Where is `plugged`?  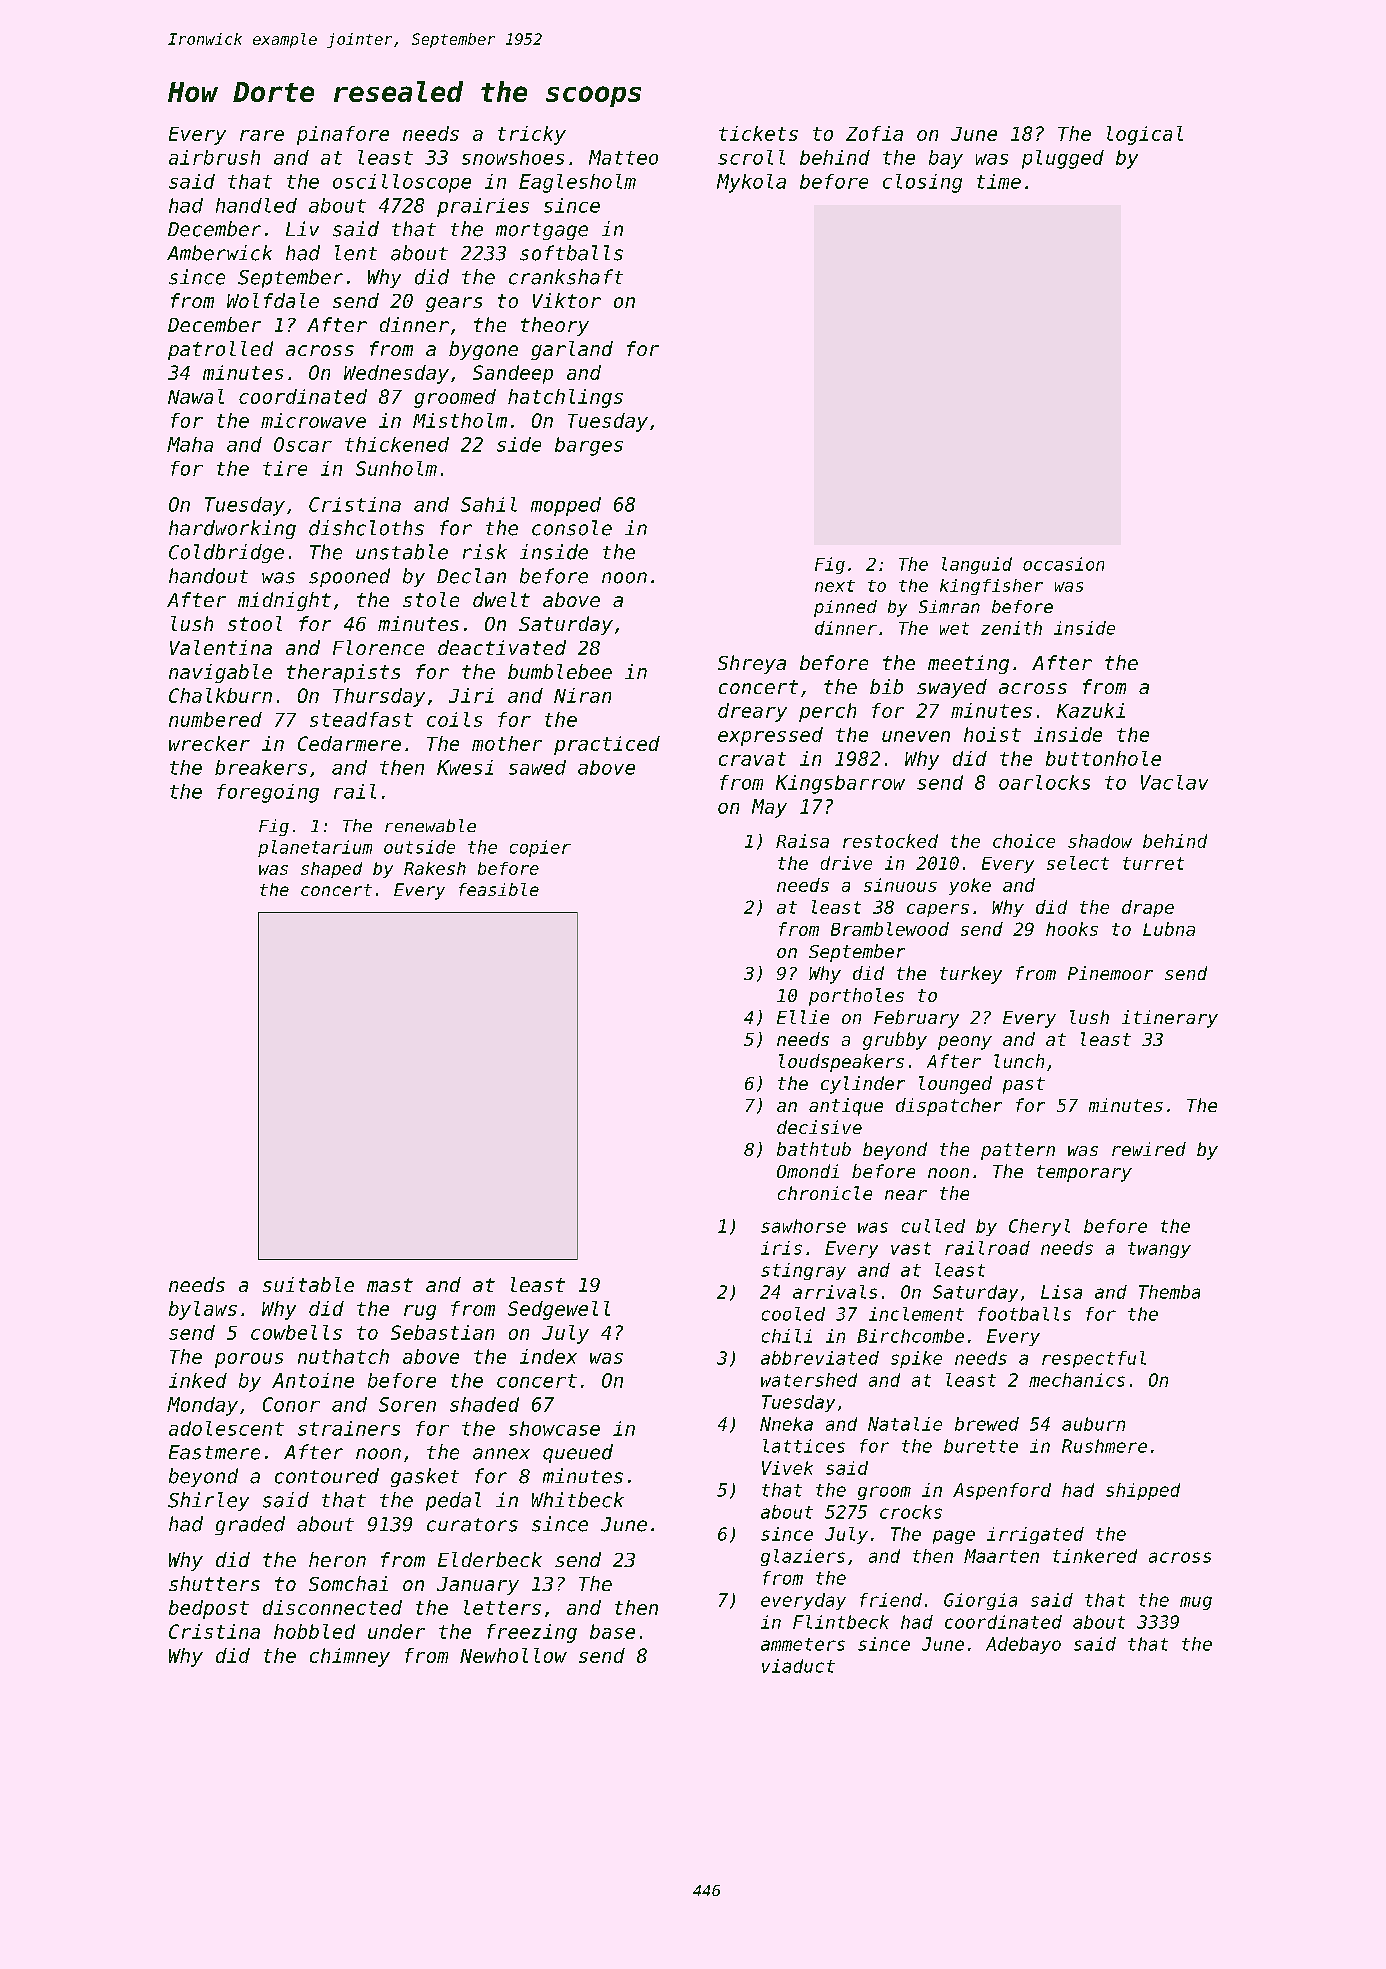
plugged is located at coordinates (1063, 159).
